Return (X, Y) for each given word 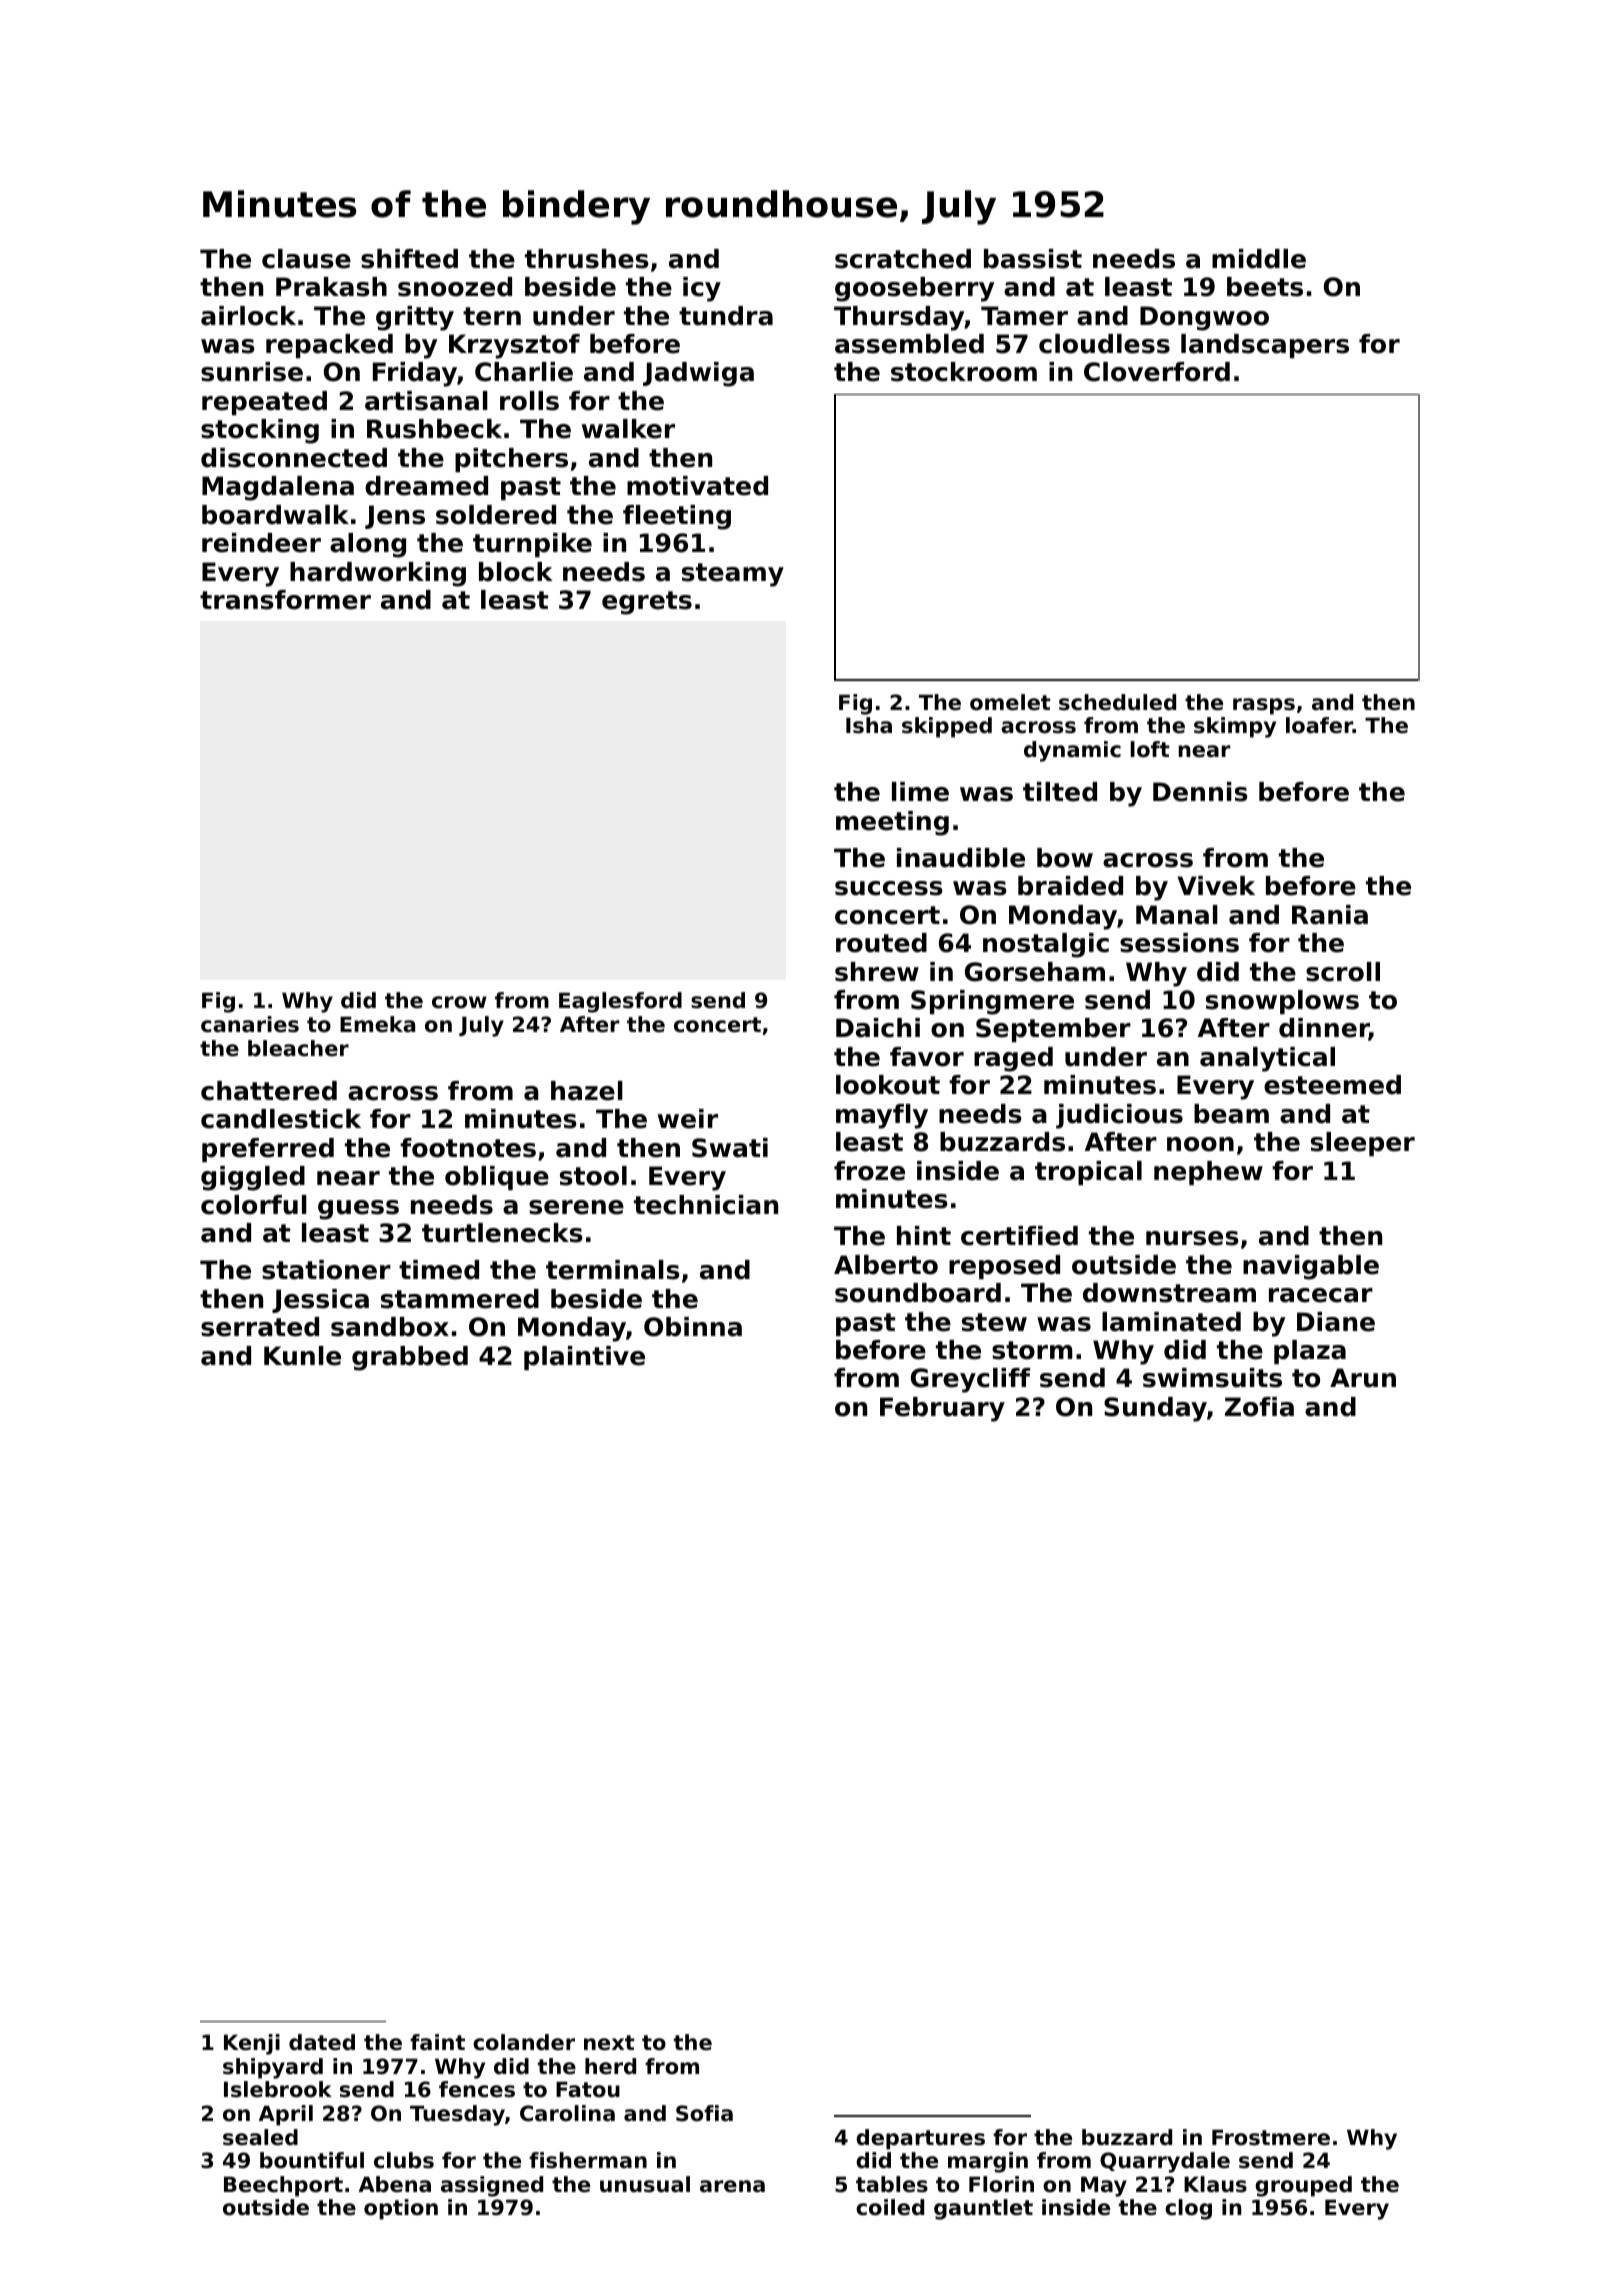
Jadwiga (698, 374)
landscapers (1265, 346)
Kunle (302, 1356)
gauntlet (983, 2209)
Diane (1336, 1322)
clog (1188, 2209)
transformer (285, 600)
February (942, 1409)
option (401, 2209)
